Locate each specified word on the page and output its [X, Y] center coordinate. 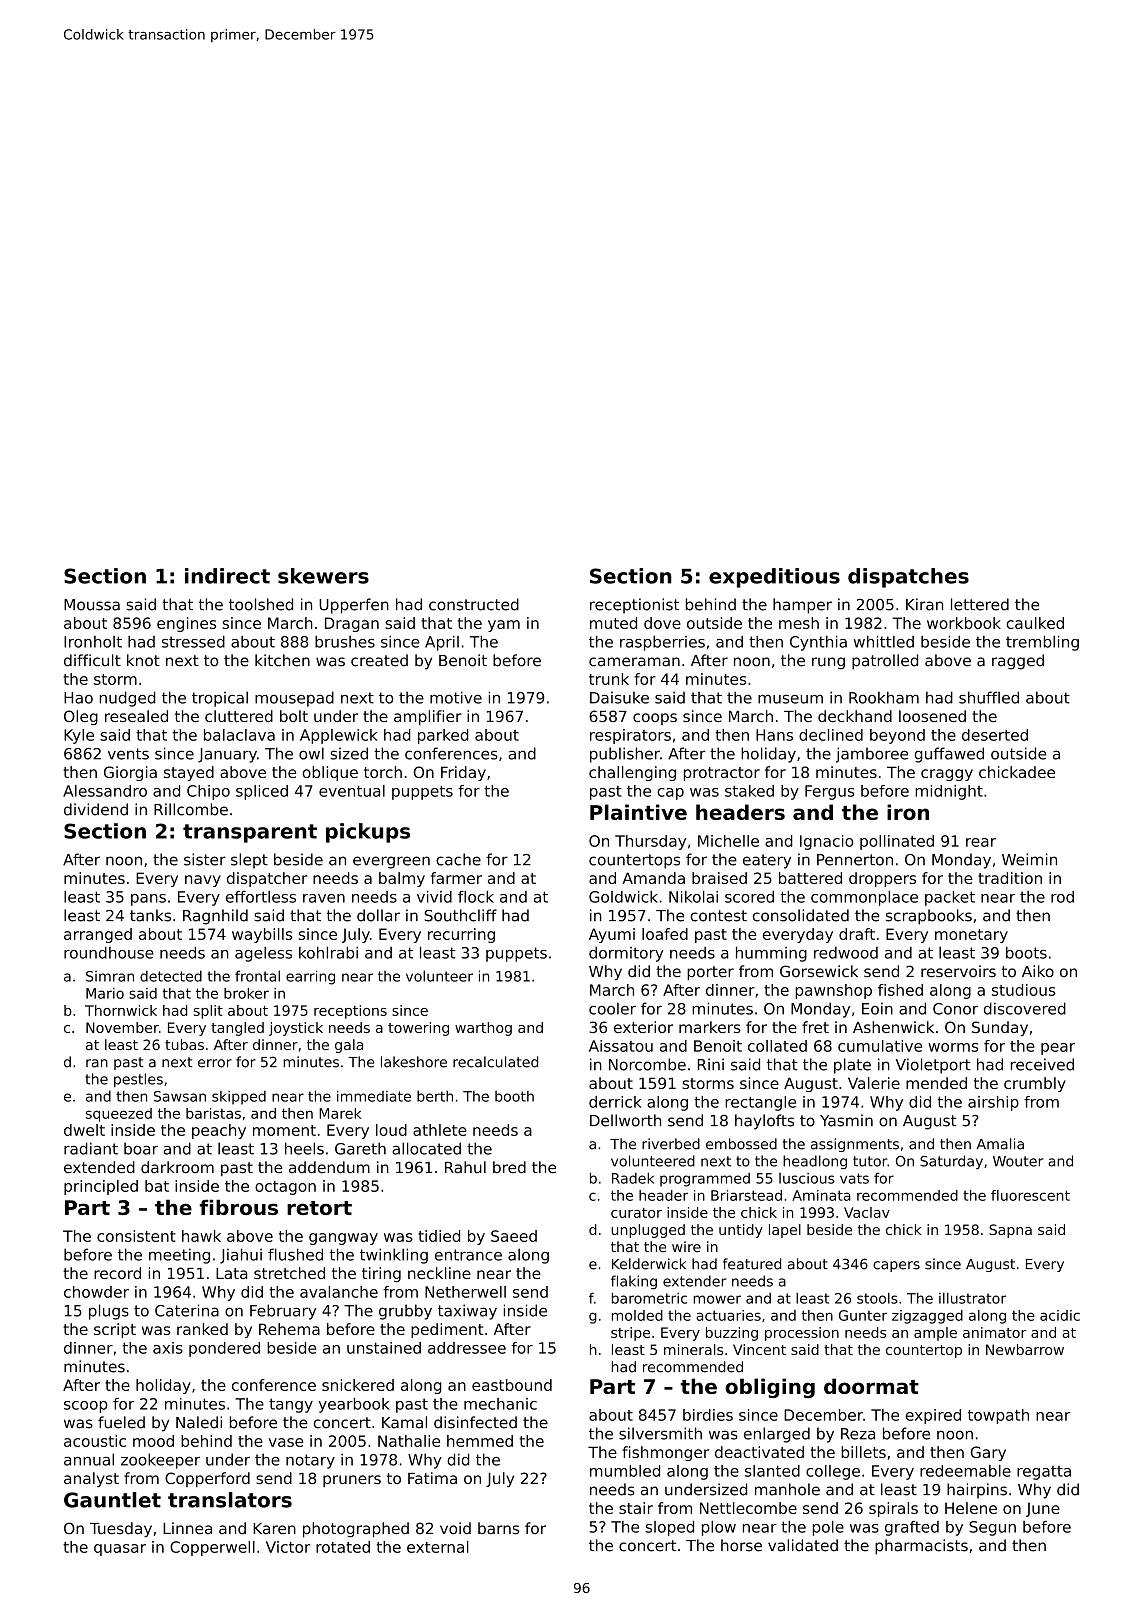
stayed [189, 773]
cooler [612, 1009]
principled [101, 1187]
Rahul [465, 1167]
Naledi [199, 1422]
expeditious [774, 578]
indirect [227, 576]
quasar [120, 1550]
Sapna [1010, 1231]
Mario [105, 993]
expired [933, 1416]
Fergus [829, 792]
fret [815, 1027]
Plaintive [638, 812]
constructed [474, 604]
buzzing [732, 1334]
